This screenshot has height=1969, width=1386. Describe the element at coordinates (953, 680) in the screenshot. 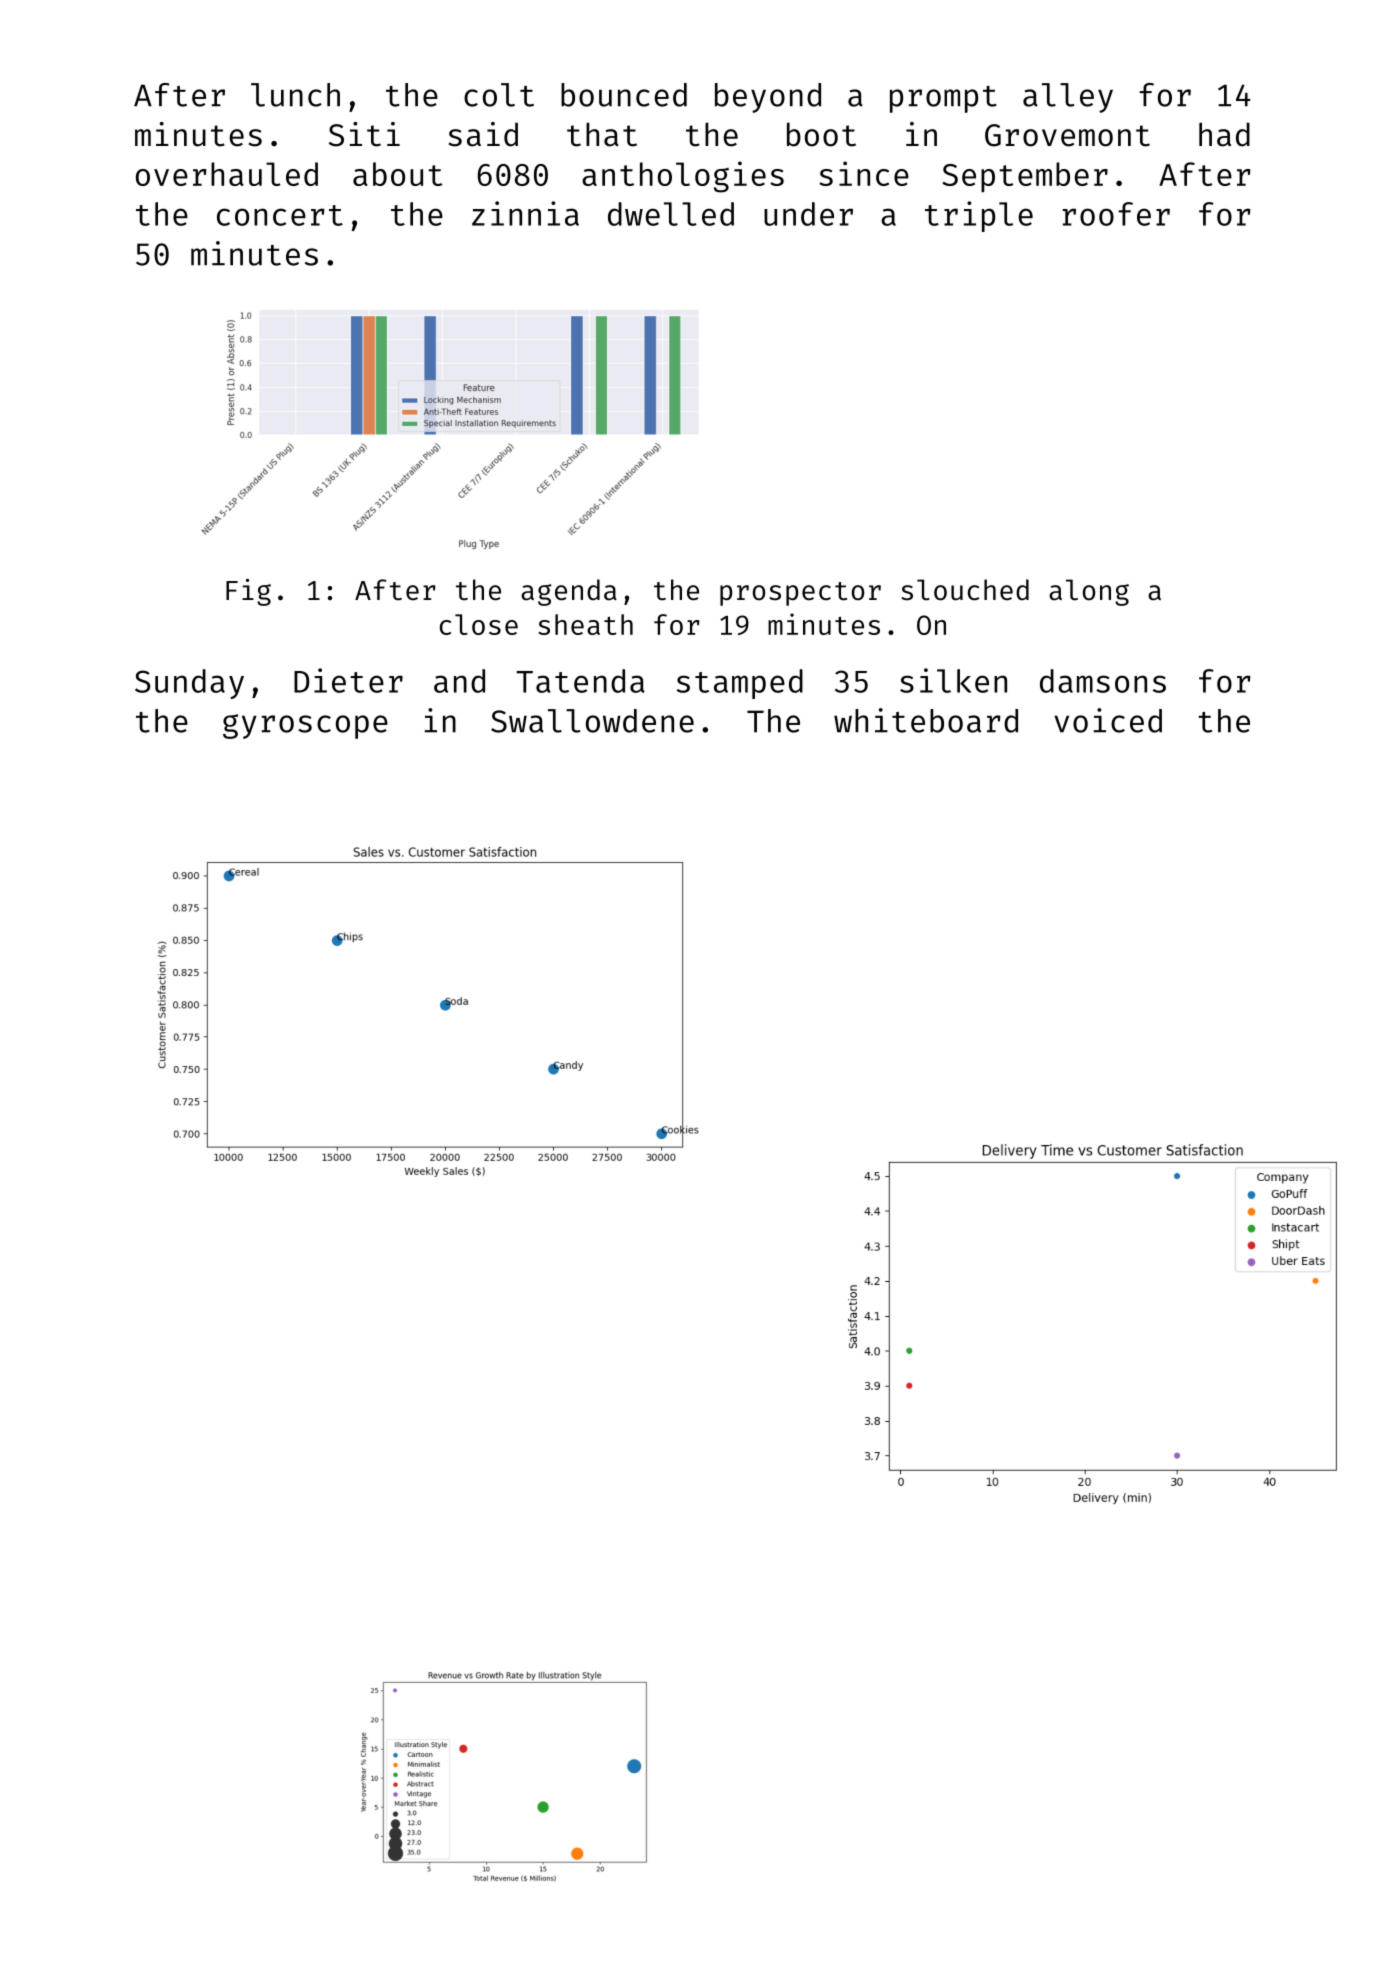

I see `silken` at that location.
